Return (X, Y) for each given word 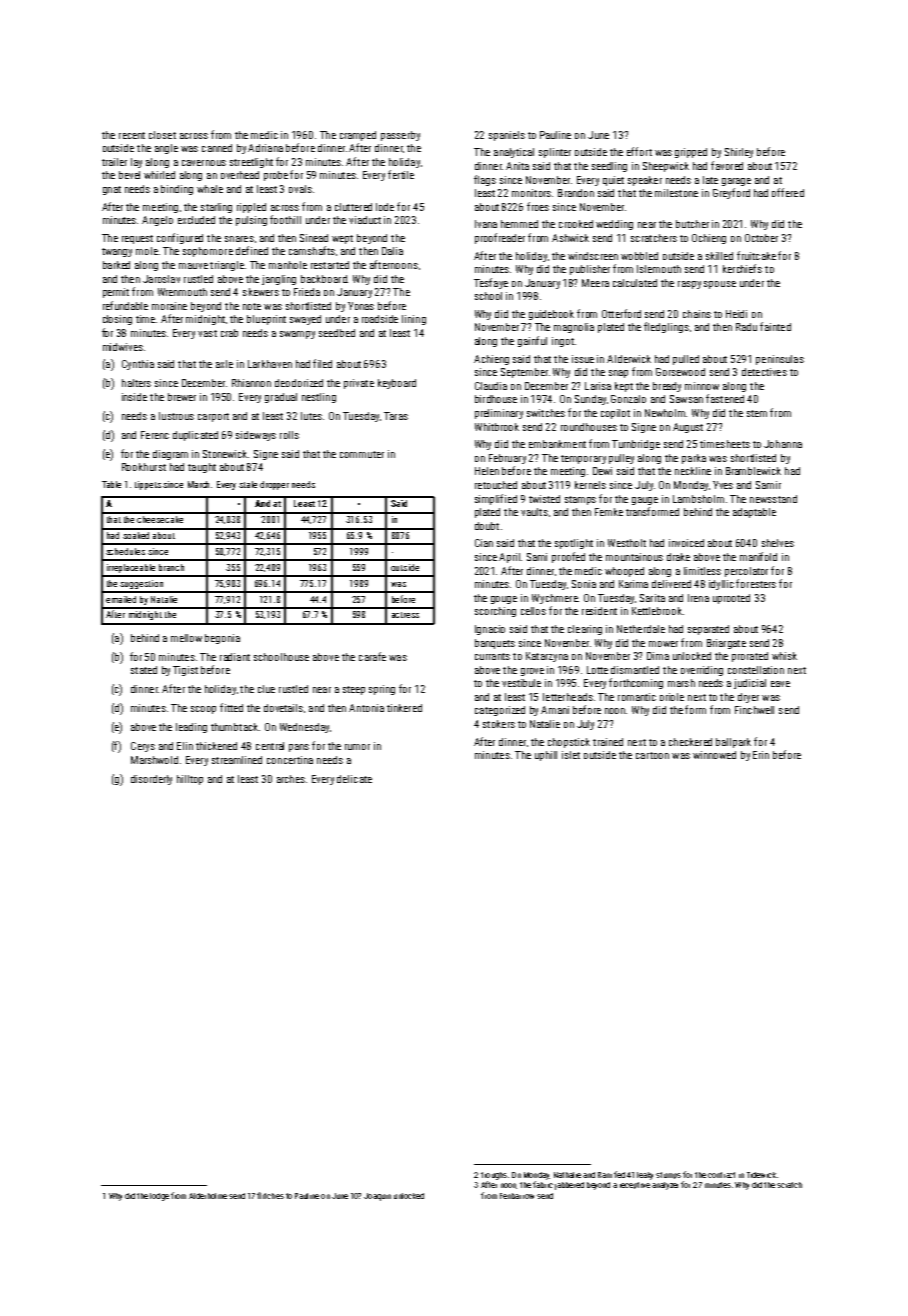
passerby (400, 136)
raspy (689, 285)
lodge (159, 1197)
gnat (112, 190)
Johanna (783, 444)
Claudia (491, 386)
